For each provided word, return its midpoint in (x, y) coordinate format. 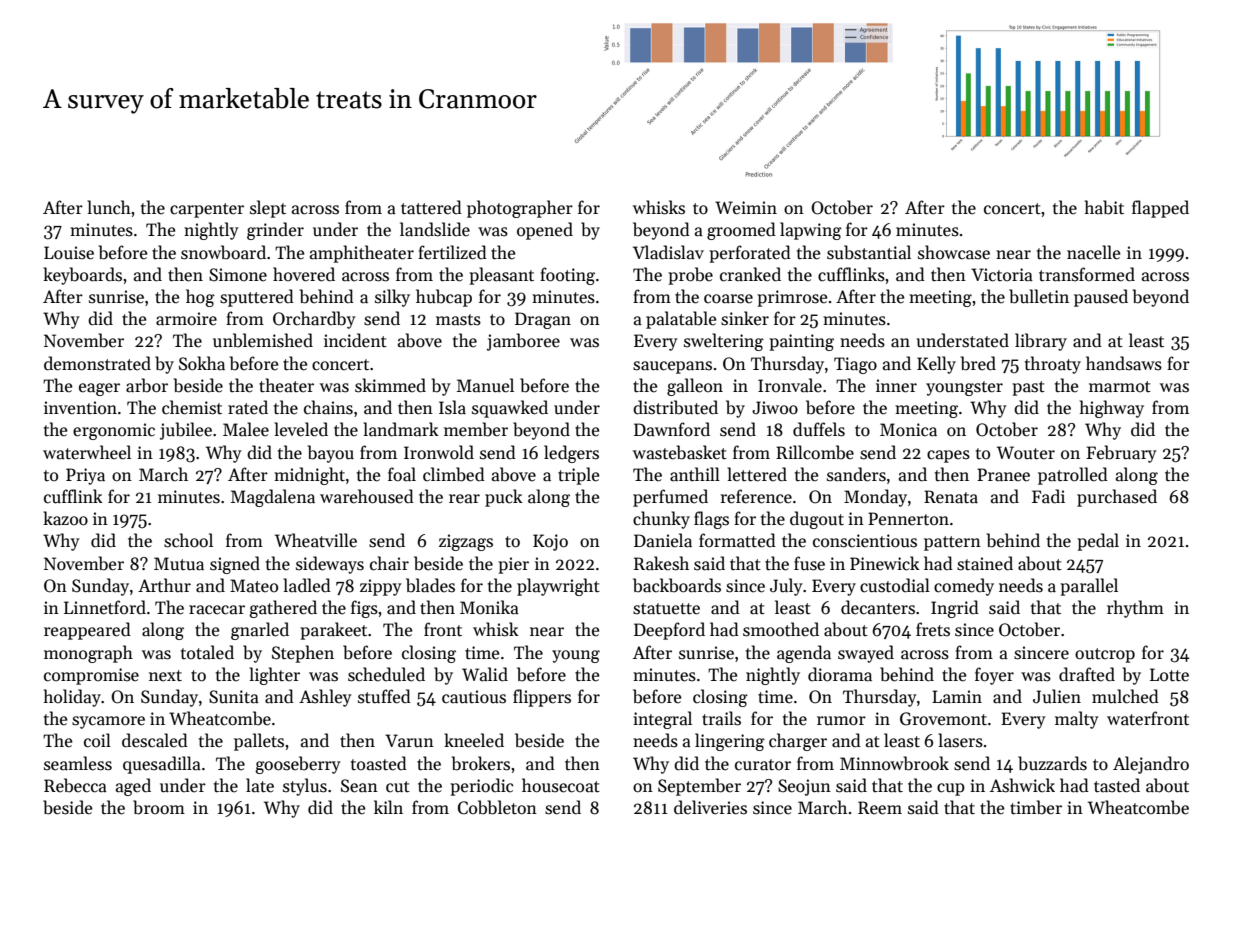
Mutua (179, 564)
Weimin (746, 208)
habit (1104, 207)
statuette (666, 609)
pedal (1098, 542)
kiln (388, 807)
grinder (275, 231)
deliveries (710, 807)
